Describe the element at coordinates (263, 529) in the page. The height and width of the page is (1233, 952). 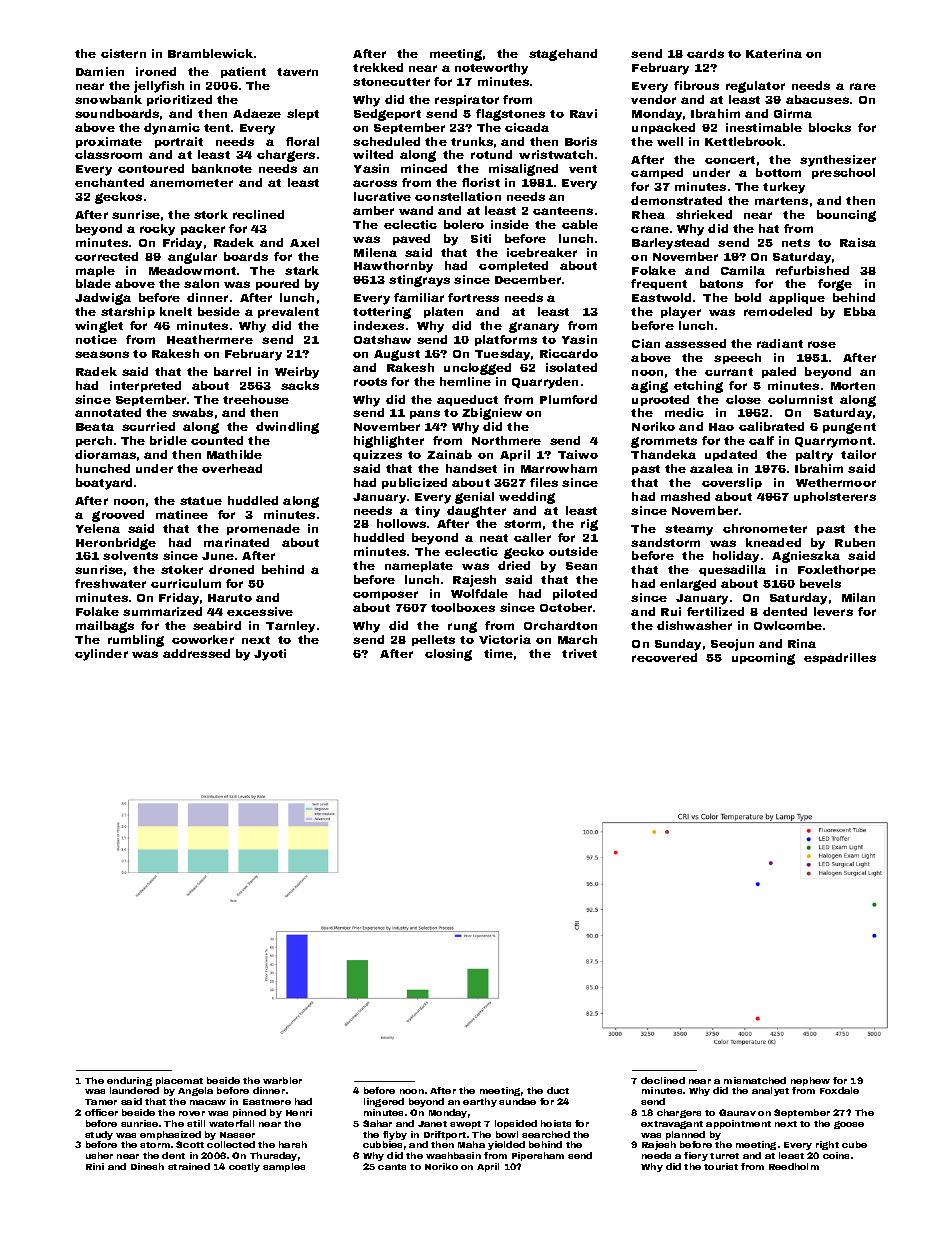
I see `promenade` at that location.
